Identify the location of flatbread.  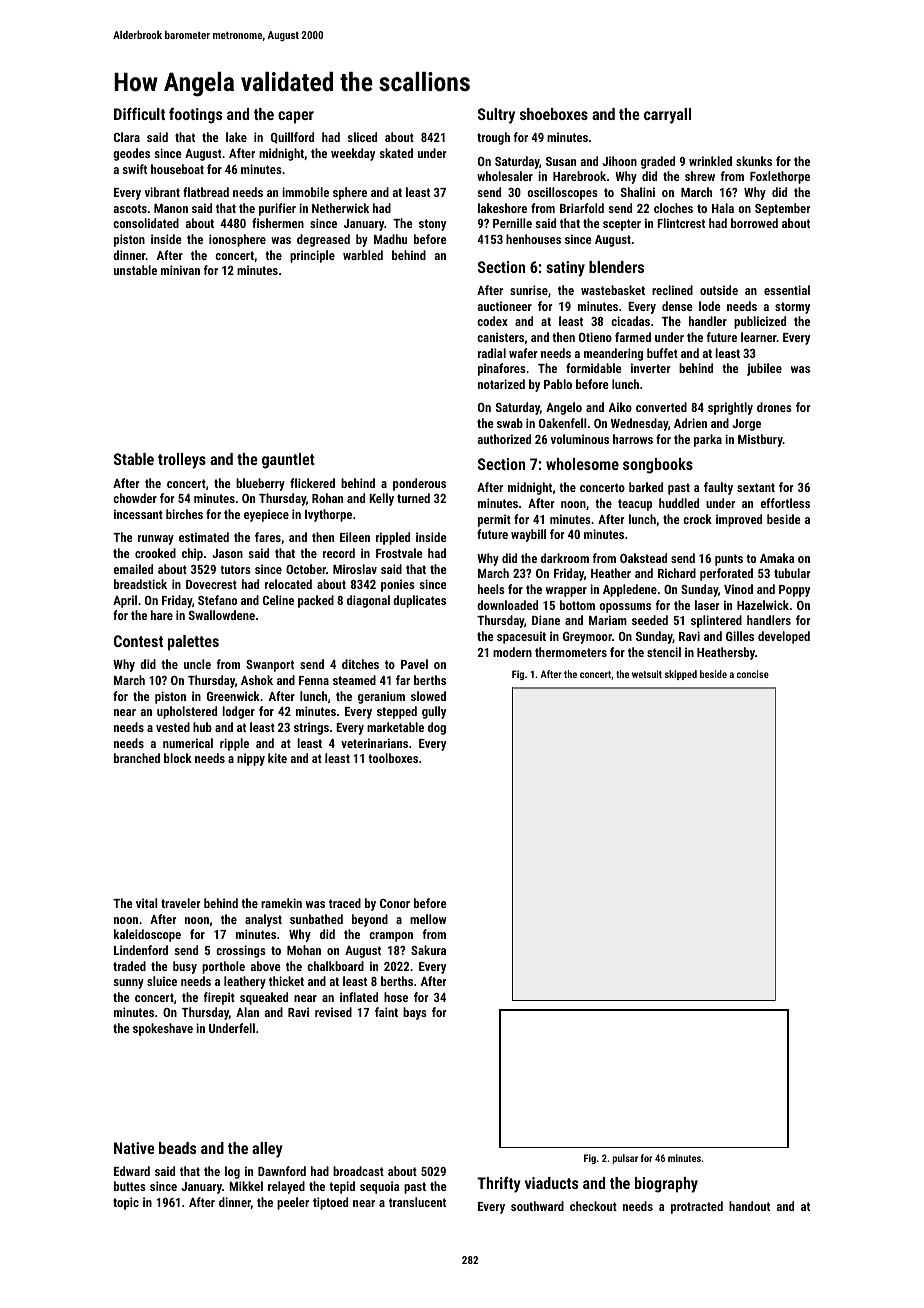
(206, 192).
